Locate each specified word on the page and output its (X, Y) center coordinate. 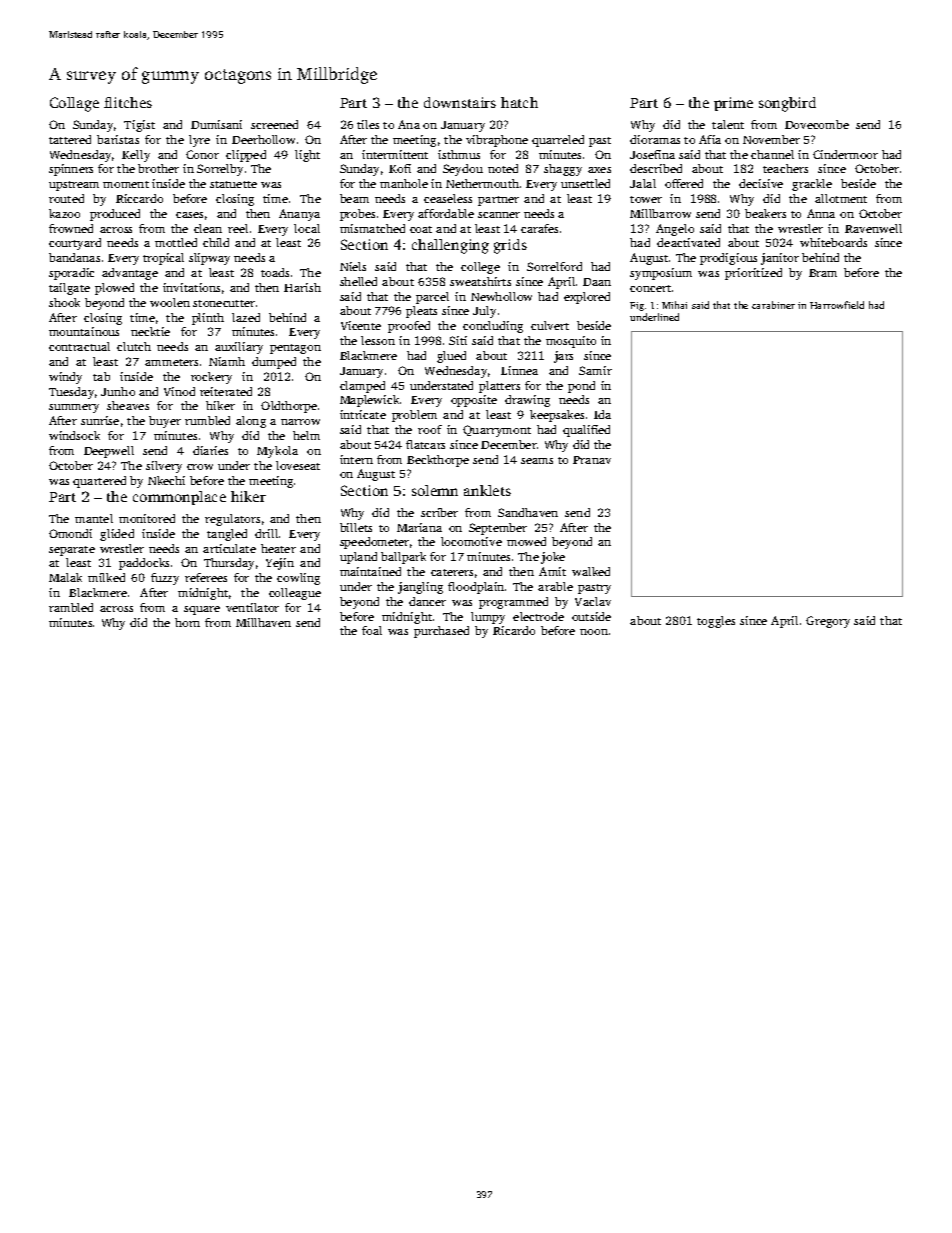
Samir (595, 370)
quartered (99, 482)
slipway (209, 259)
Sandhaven (528, 512)
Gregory (828, 622)
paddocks (144, 564)
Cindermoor (845, 154)
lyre (199, 141)
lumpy (488, 618)
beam (354, 198)
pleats (421, 312)
